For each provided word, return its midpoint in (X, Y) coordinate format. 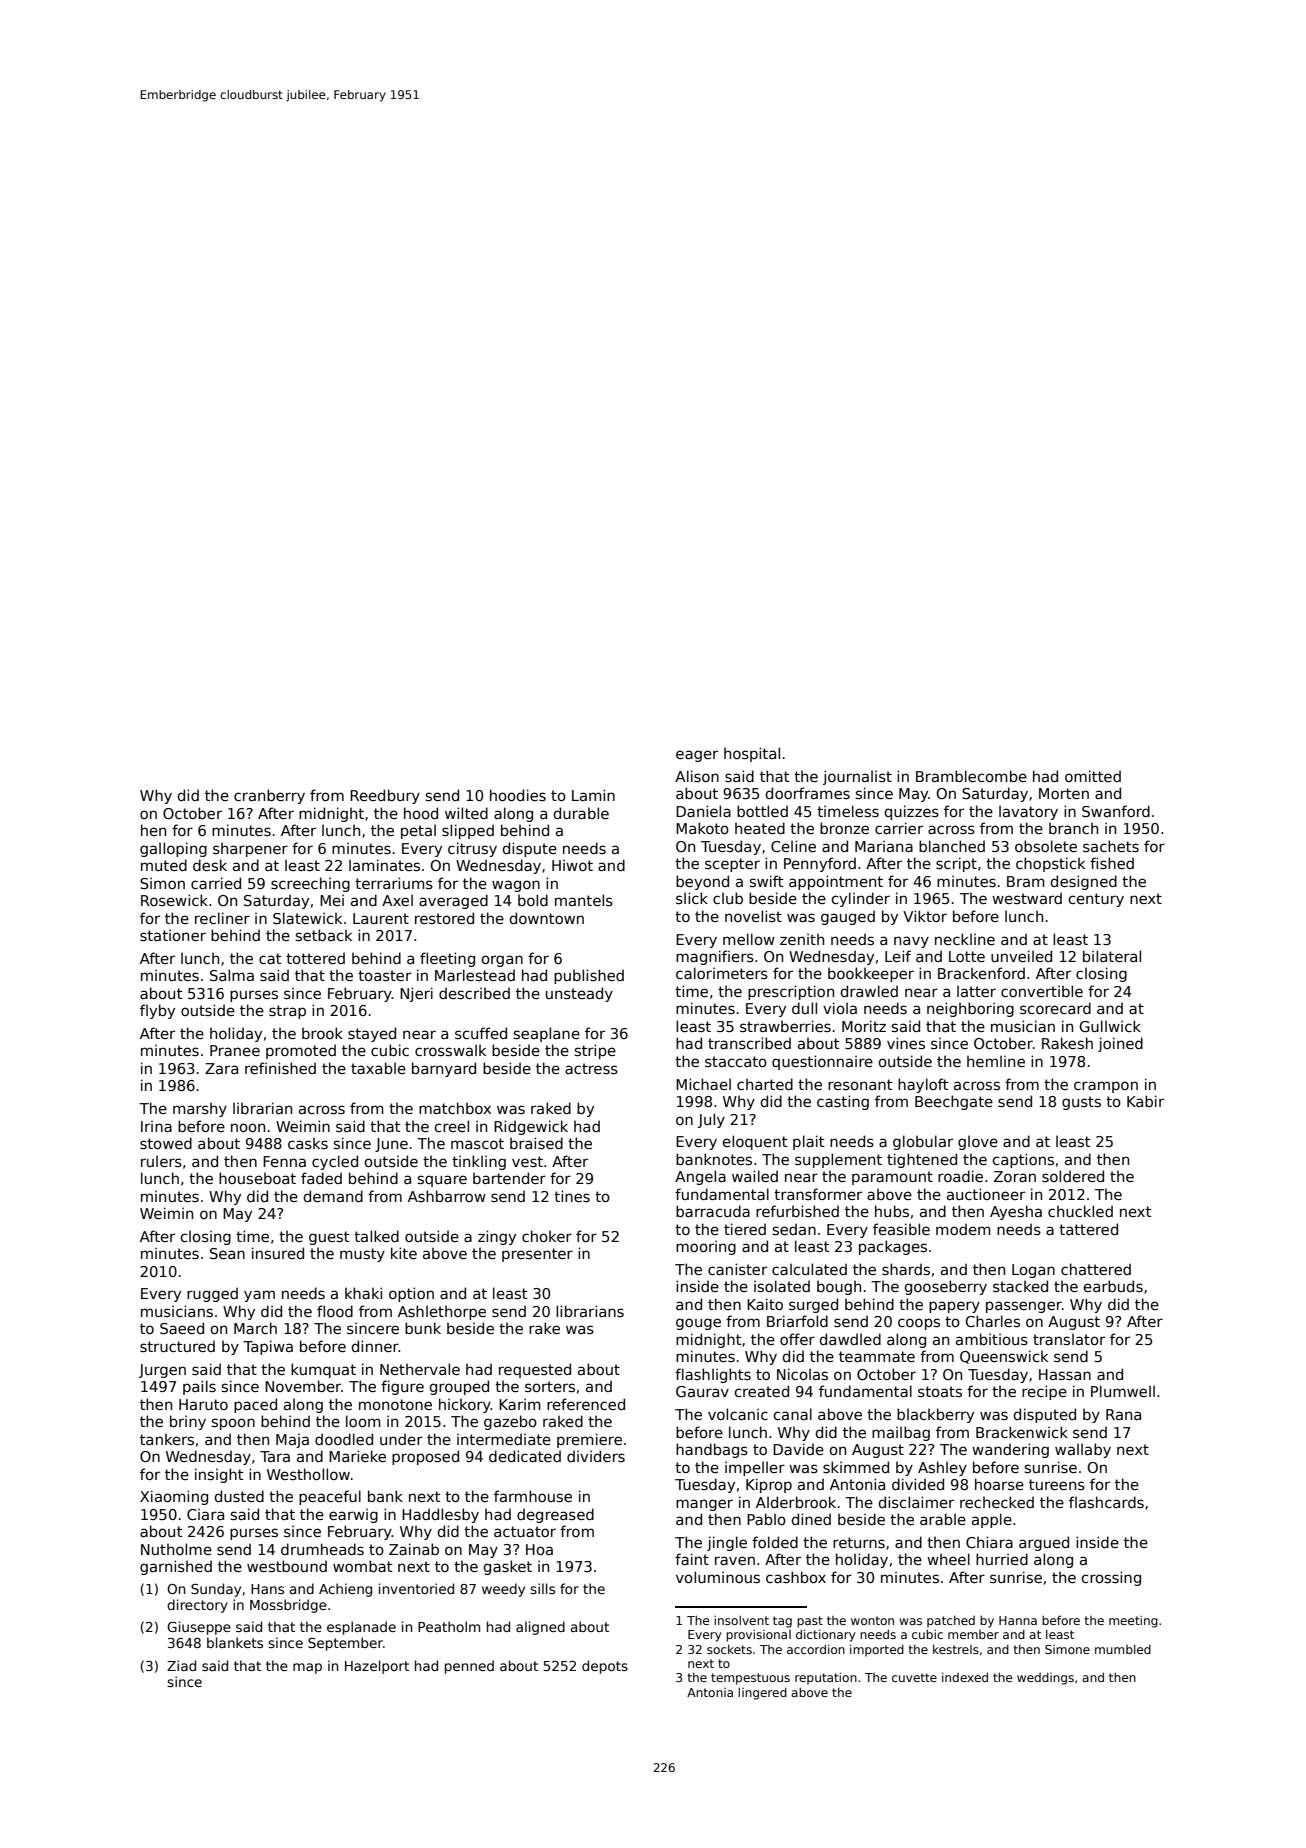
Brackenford (981, 973)
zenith (802, 939)
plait (808, 1142)
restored (444, 918)
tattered (1088, 1229)
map (307, 1668)
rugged (212, 1294)
